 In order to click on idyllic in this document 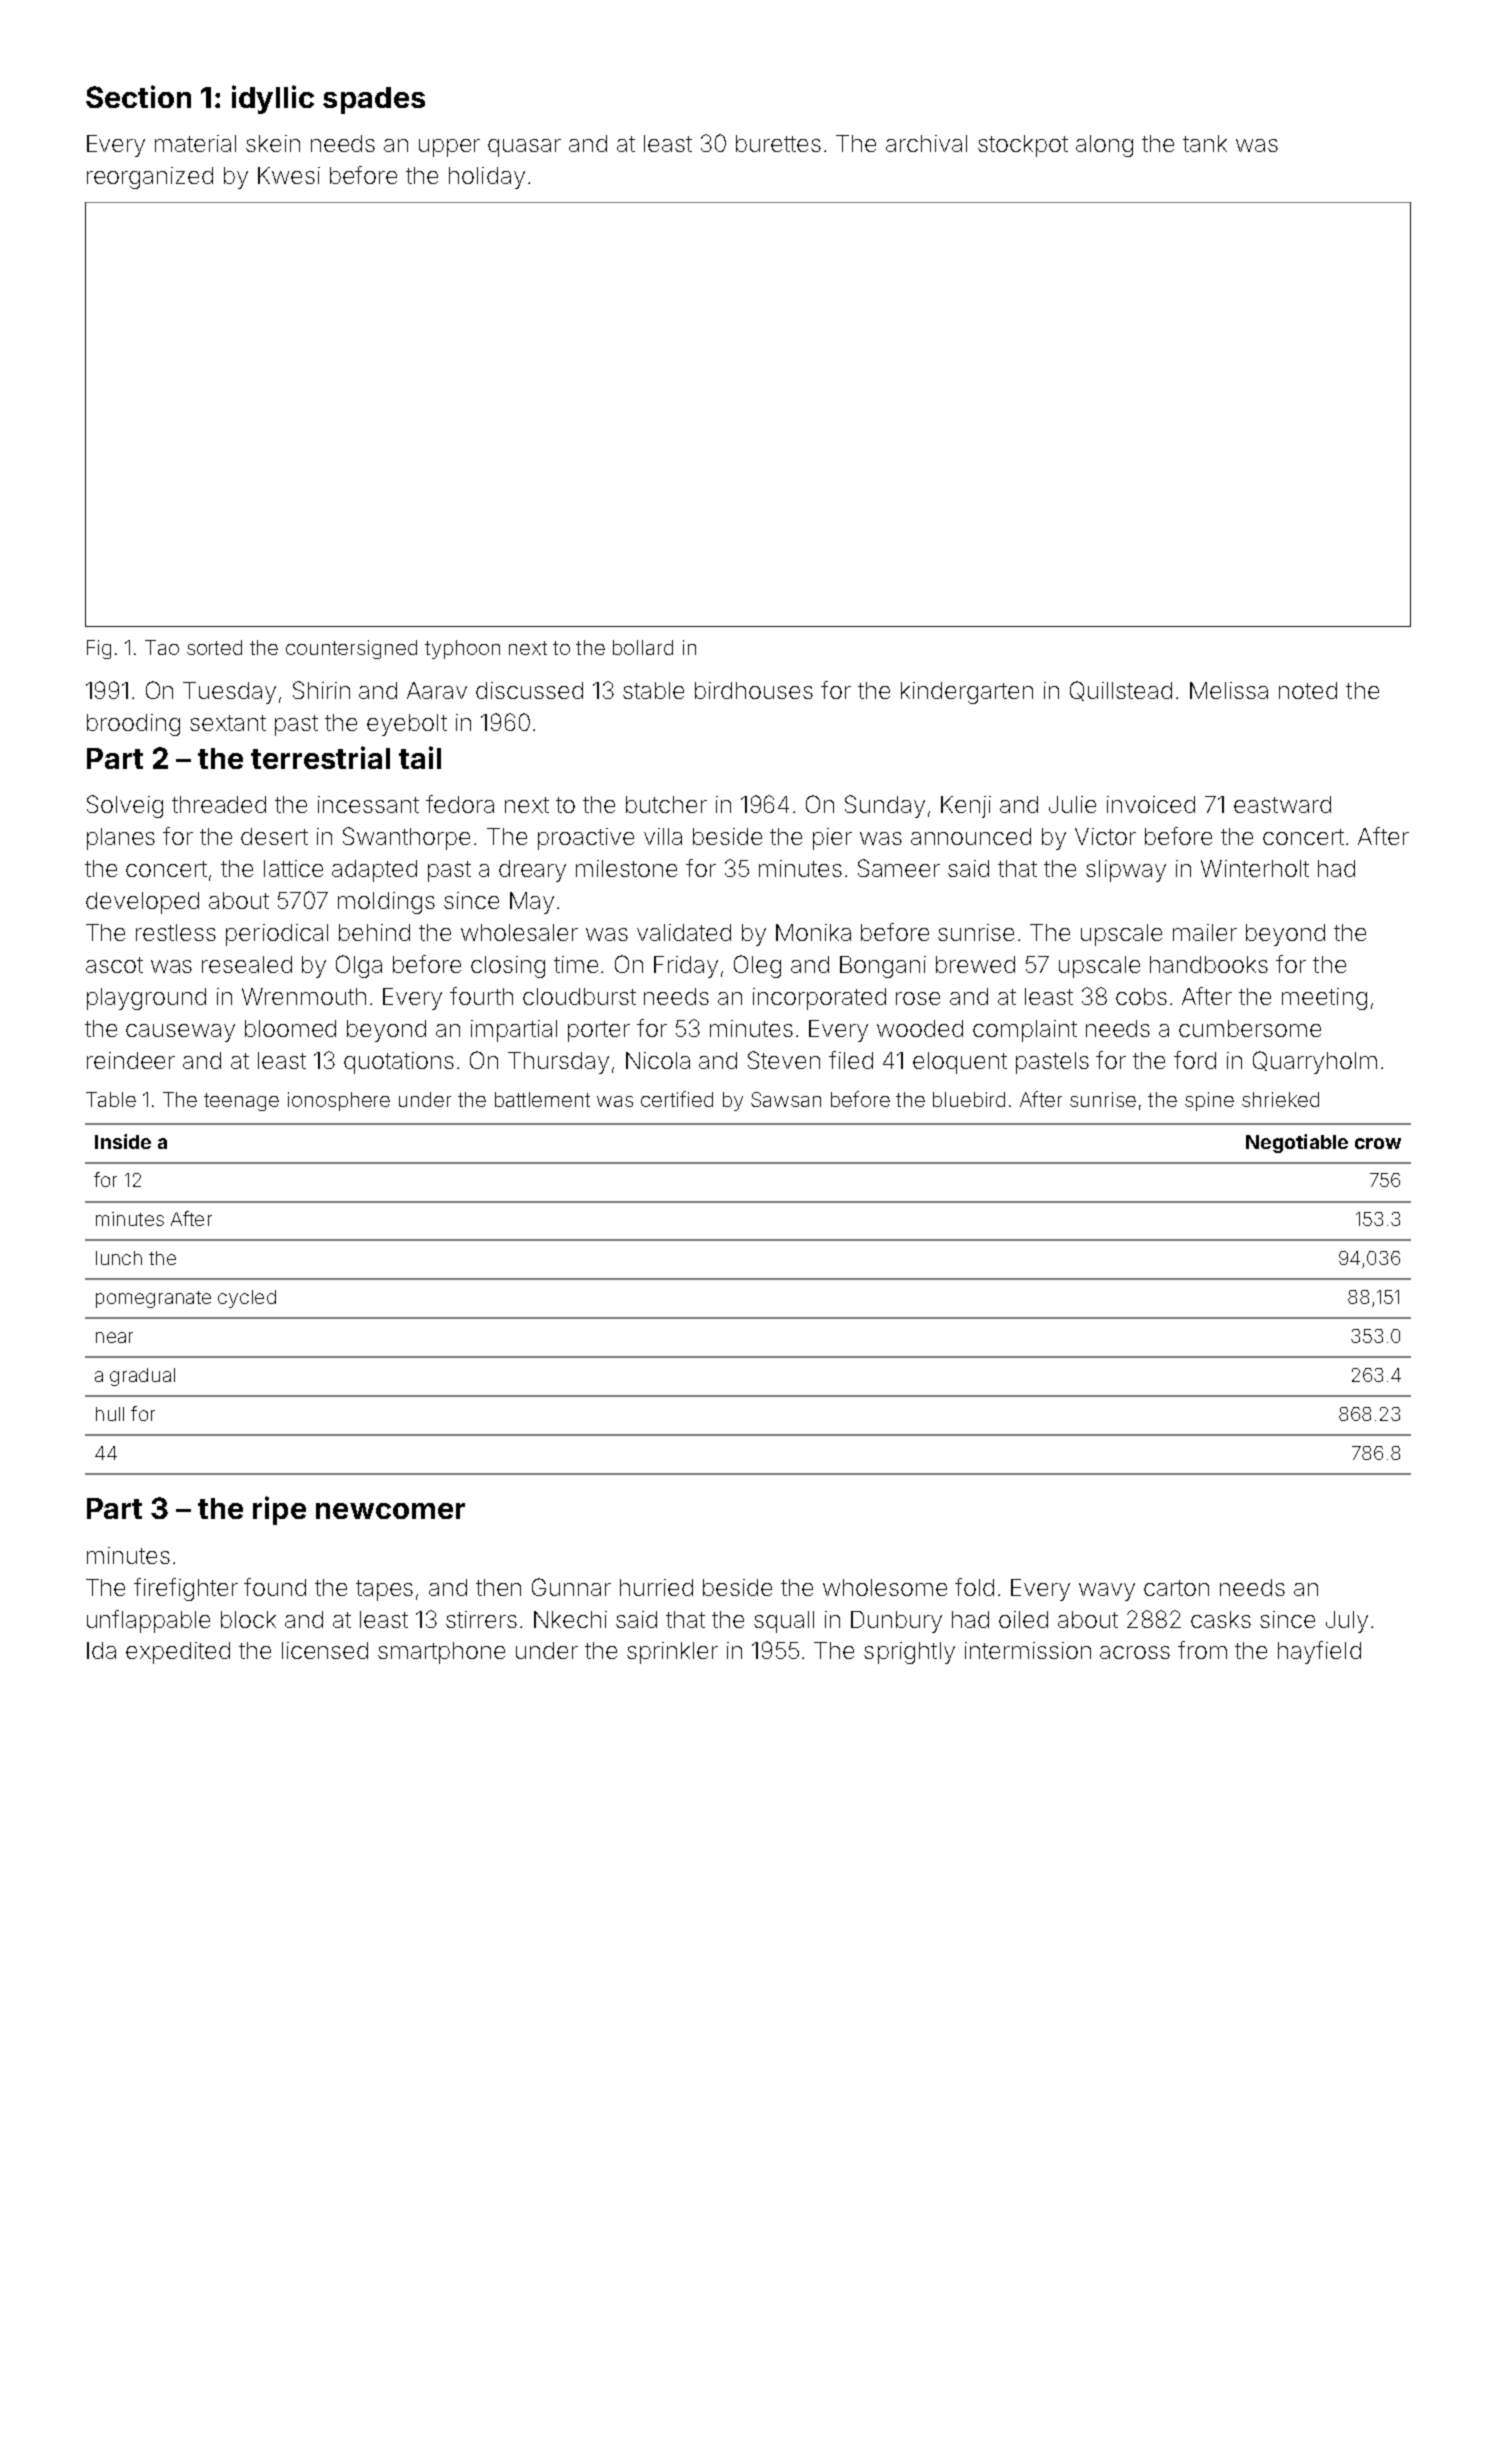, I will do `click(273, 99)`.
